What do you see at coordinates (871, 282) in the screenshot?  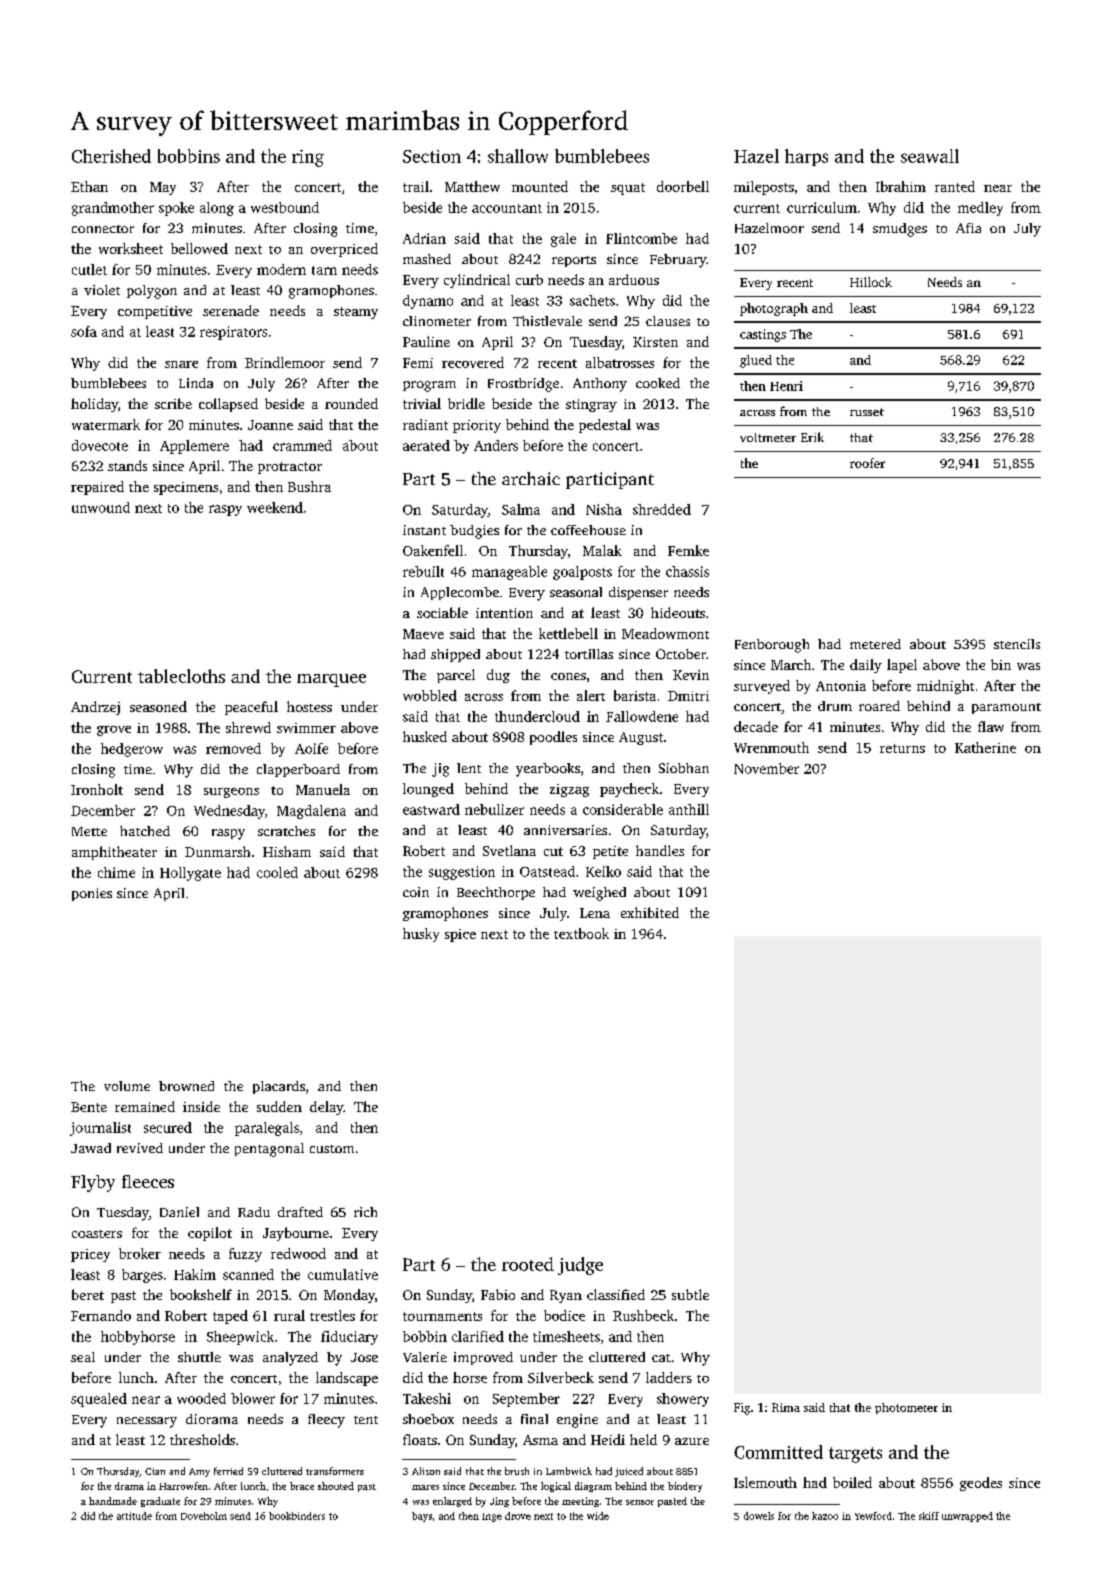 I see `Hillock` at bounding box center [871, 282].
